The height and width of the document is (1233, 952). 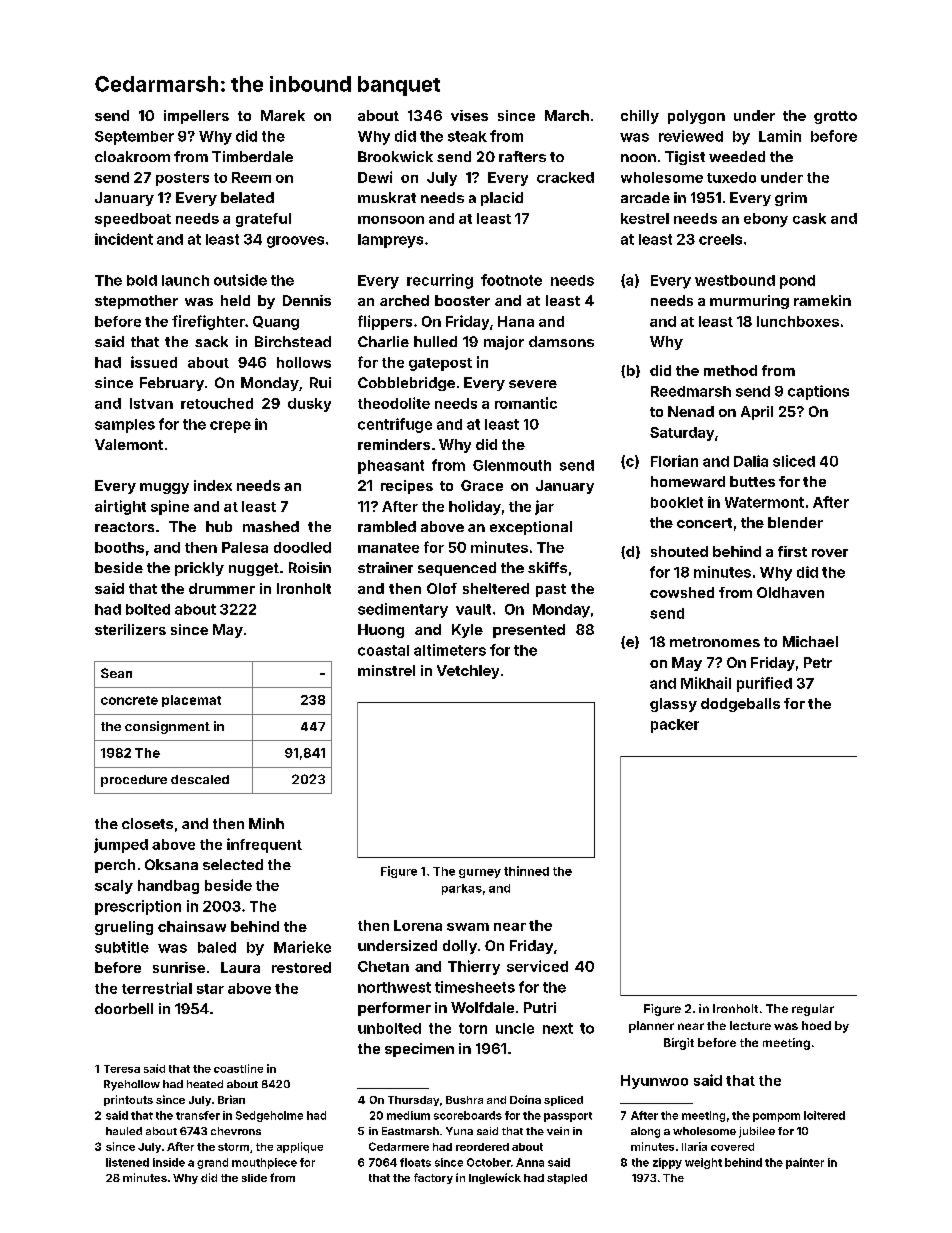 I want to click on Marek, so click(x=283, y=115).
